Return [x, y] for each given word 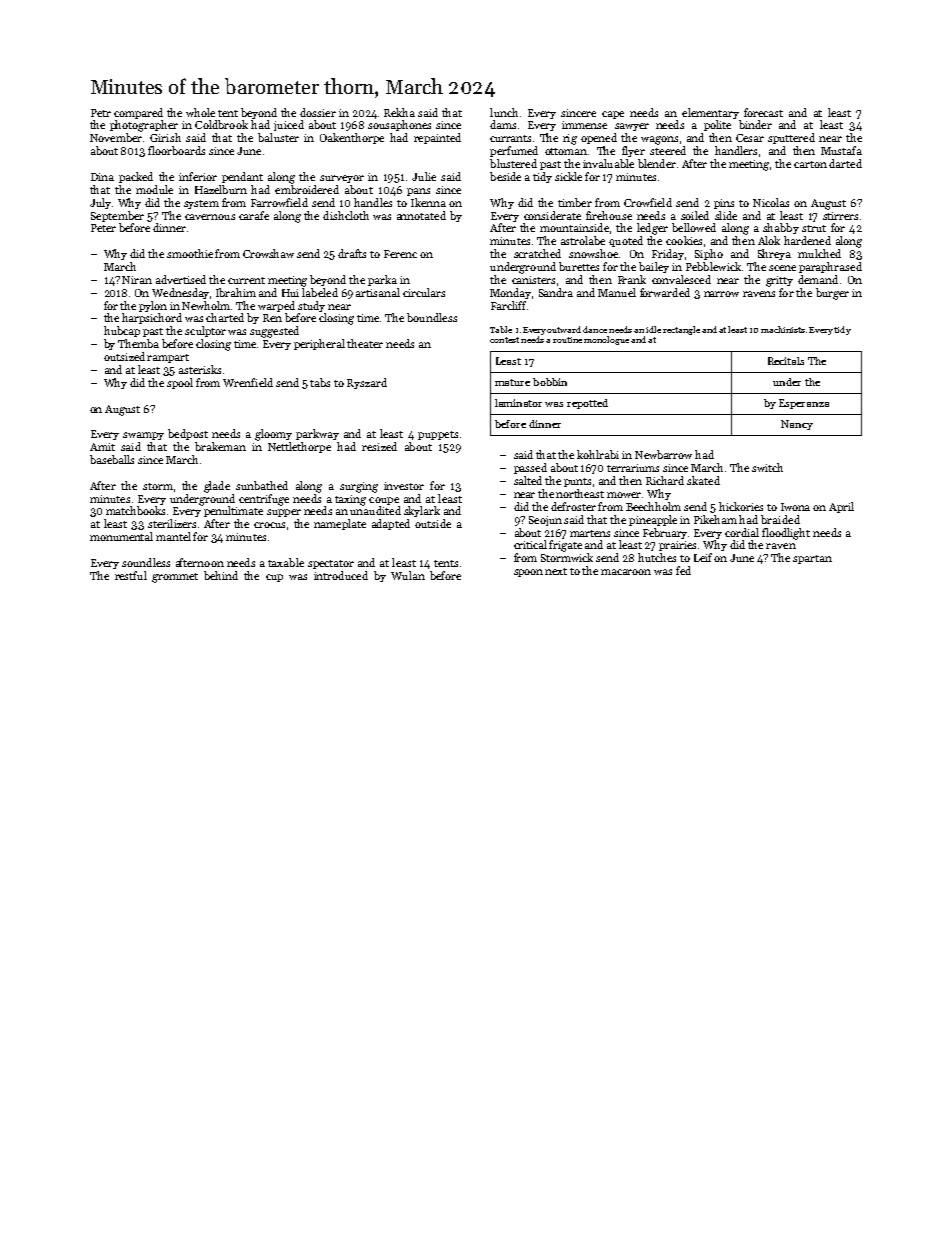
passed [530, 468]
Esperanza [804, 404]
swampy [143, 436]
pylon [153, 306]
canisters [533, 280]
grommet [175, 578]
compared [138, 113]
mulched [819, 253]
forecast [763, 112]
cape [613, 115]
